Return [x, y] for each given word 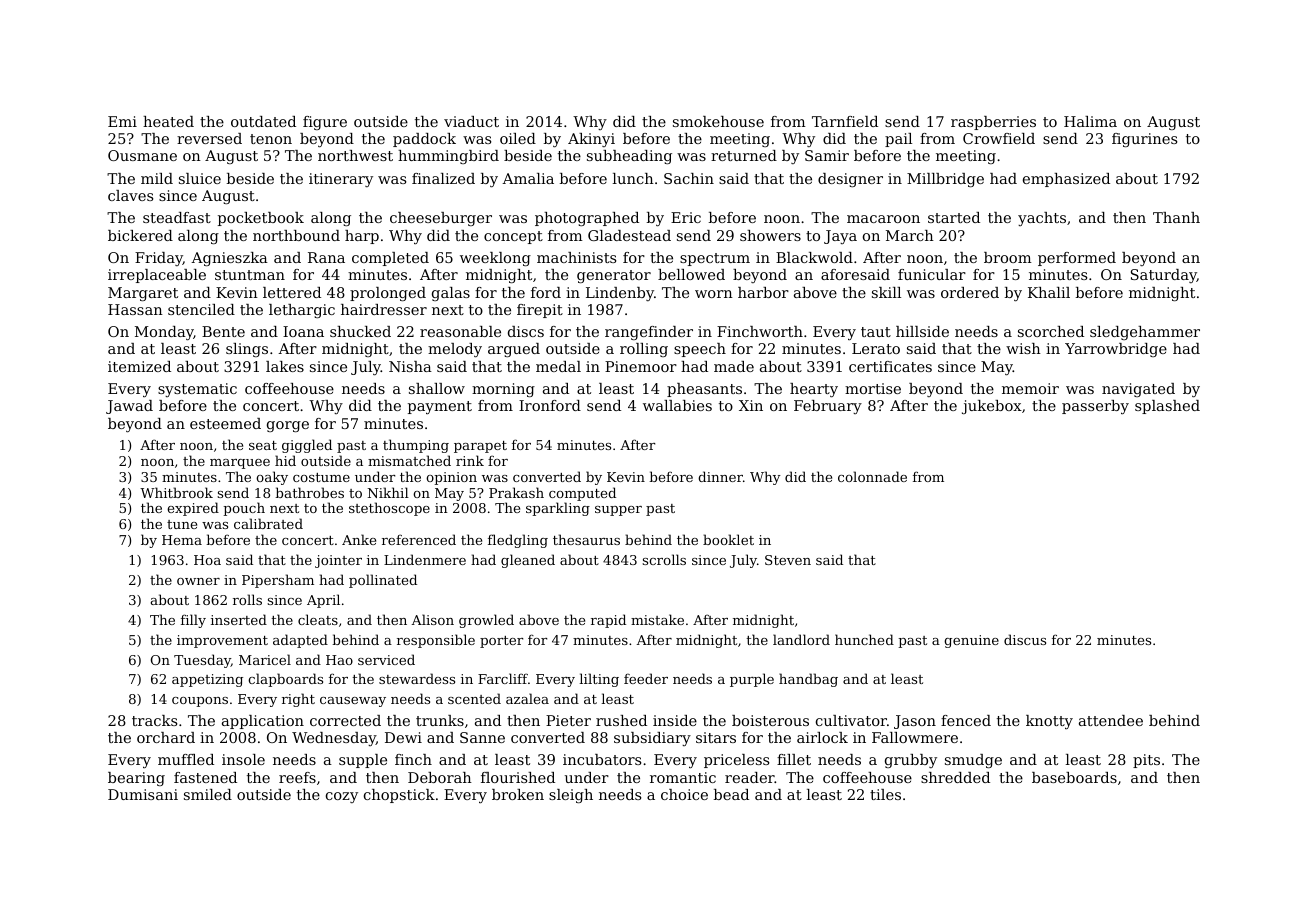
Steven [788, 560]
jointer [338, 561]
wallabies [677, 405]
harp [362, 237]
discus [1025, 639]
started [954, 217]
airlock [822, 737]
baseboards [1074, 777]
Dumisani [143, 794]
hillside [922, 331]
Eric [686, 217]
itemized [139, 366]
